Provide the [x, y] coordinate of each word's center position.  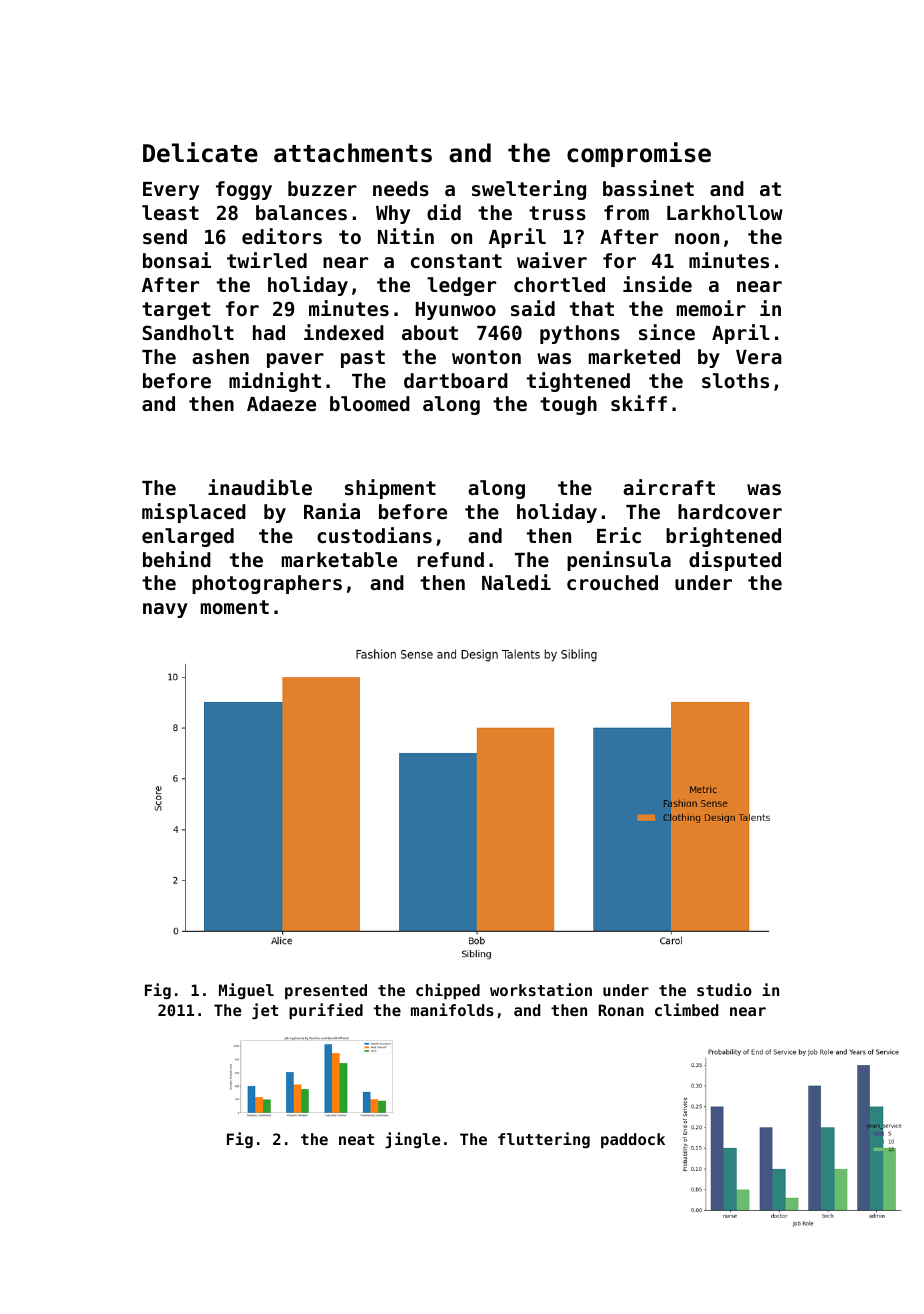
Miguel [246, 991]
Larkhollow [725, 212]
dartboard [456, 380]
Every [171, 191]
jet [265, 1011]
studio [724, 989]
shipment [390, 489]
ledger [461, 286]
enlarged [188, 537]
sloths [735, 381]
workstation [541, 989]
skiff [639, 403]
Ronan [621, 1010]
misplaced [194, 513]
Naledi [516, 582]
